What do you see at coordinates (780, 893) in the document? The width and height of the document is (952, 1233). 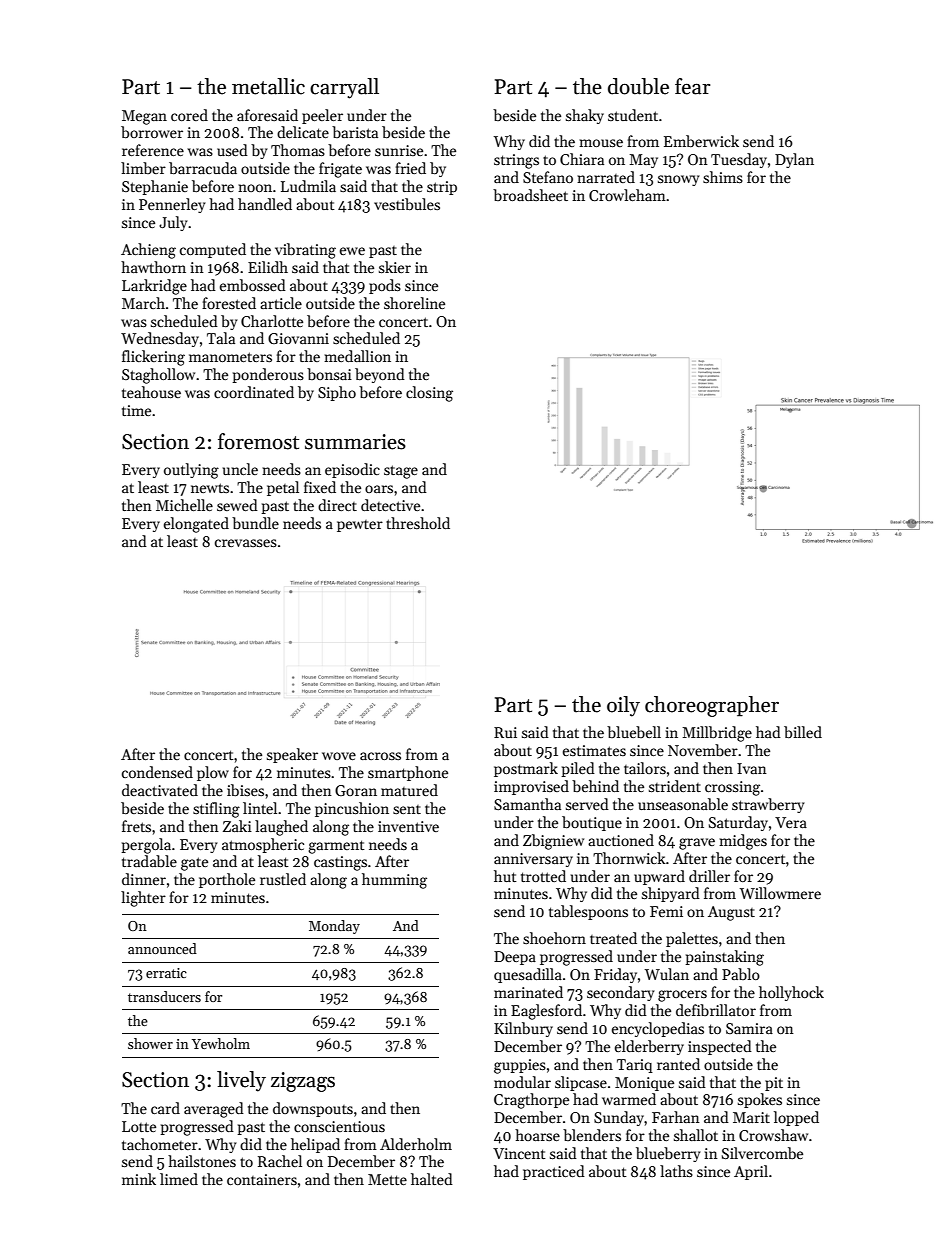 I see `Willowmere` at bounding box center [780, 893].
